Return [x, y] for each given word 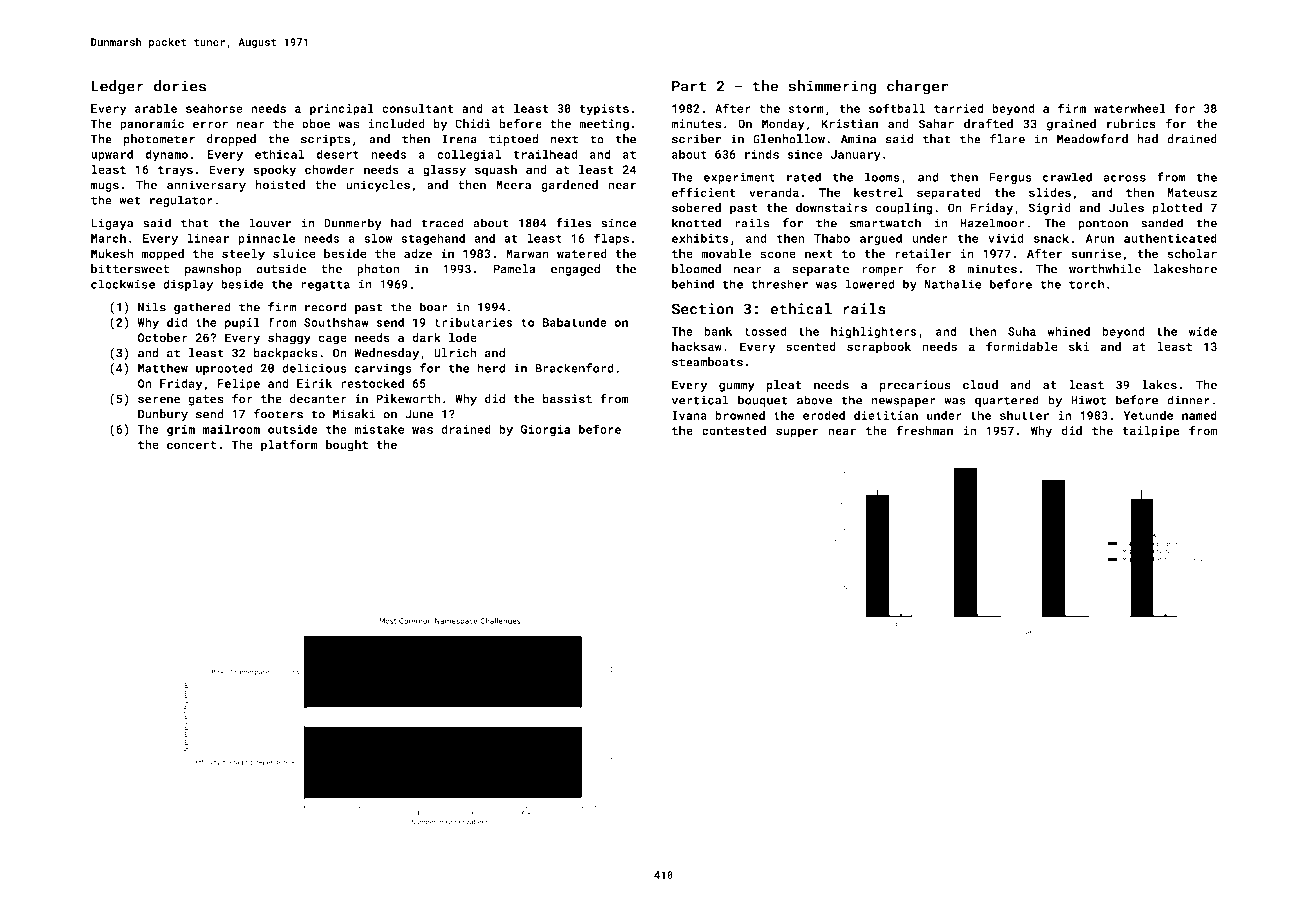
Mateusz [1192, 192]
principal [342, 109]
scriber [696, 139]
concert [191, 445]
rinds [762, 154]
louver [270, 223]
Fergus [1010, 178]
